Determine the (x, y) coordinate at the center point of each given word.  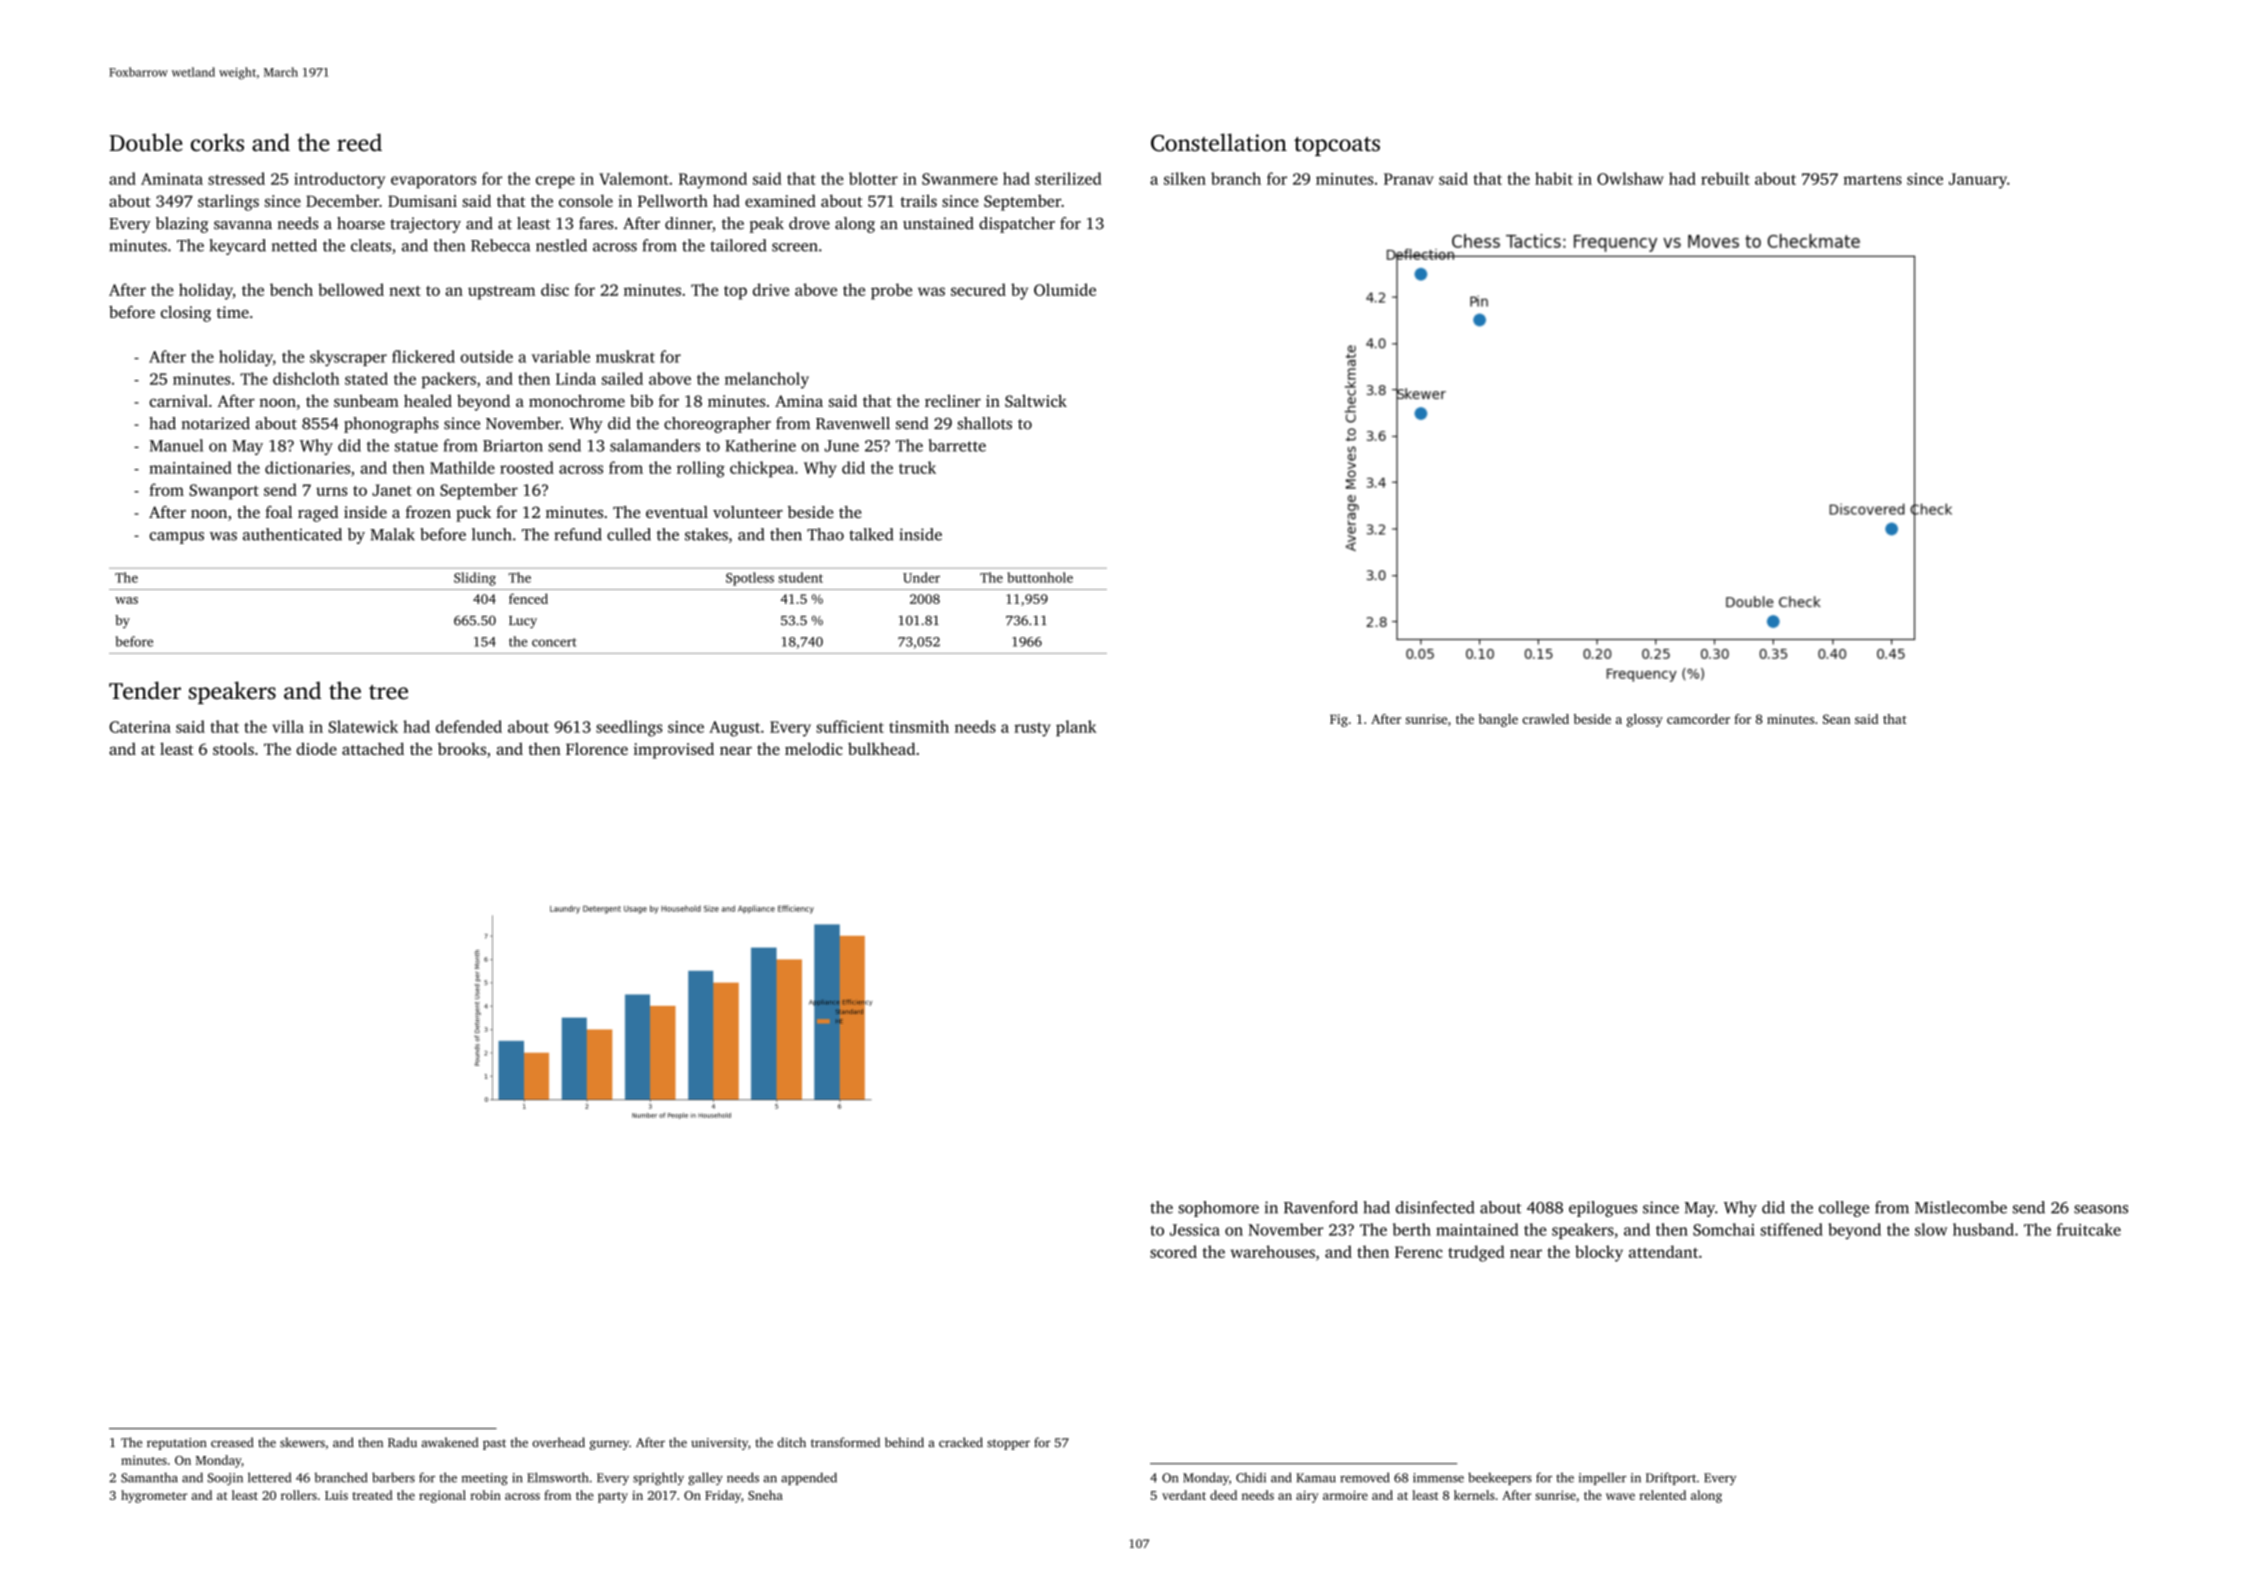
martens (1872, 180)
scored (1173, 1251)
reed (359, 142)
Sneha (765, 1495)
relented (1662, 1495)
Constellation (1219, 142)
